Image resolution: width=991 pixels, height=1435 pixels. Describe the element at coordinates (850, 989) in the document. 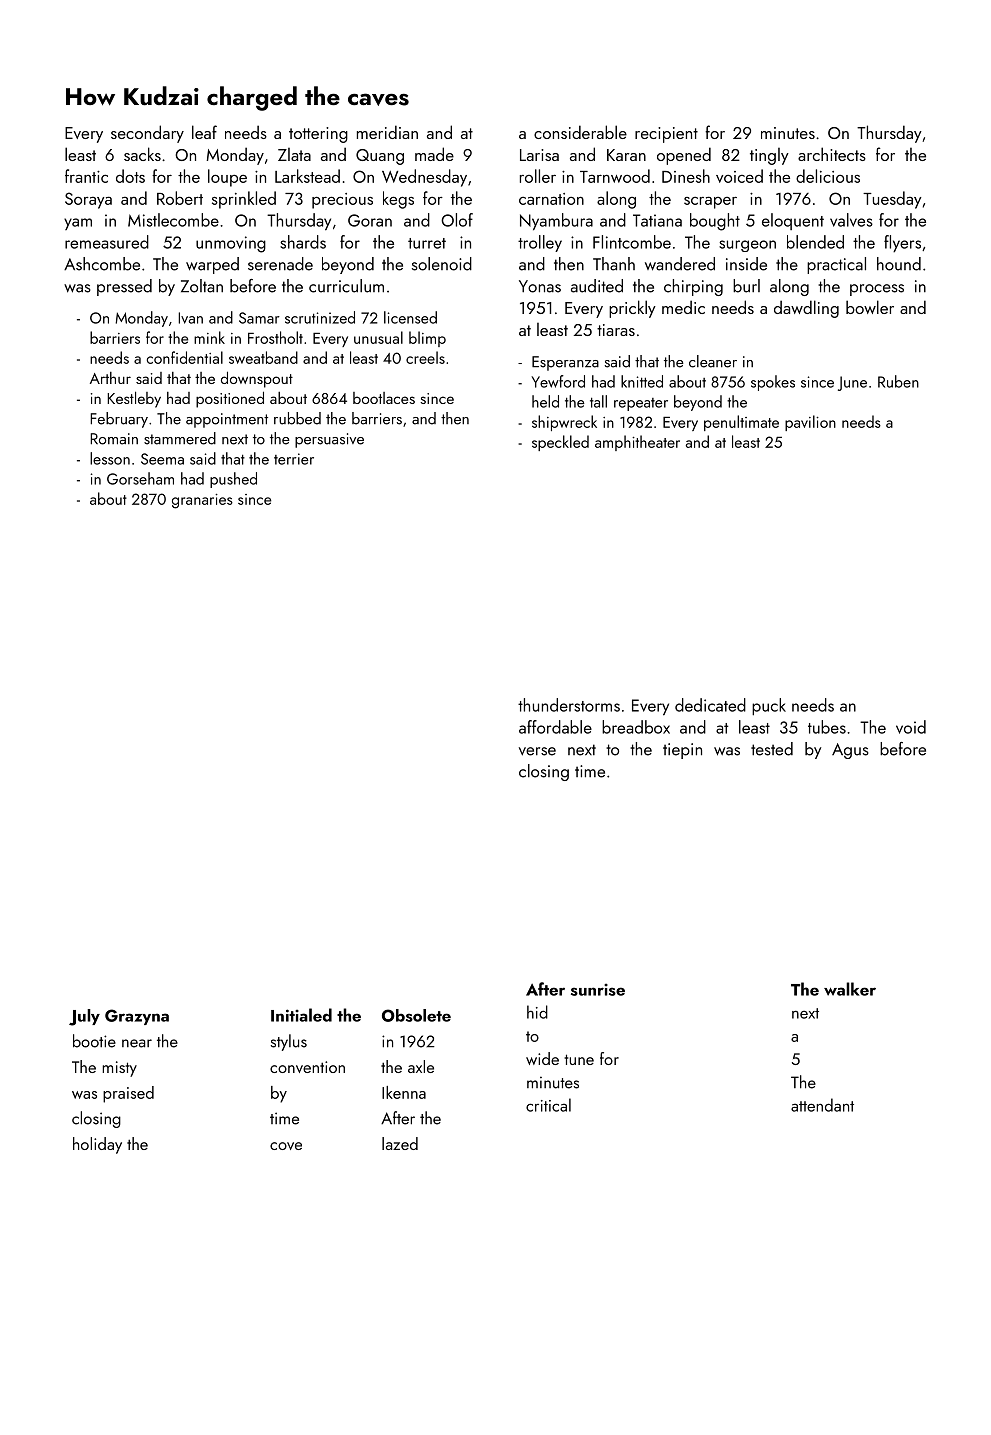

I see `walker` at that location.
